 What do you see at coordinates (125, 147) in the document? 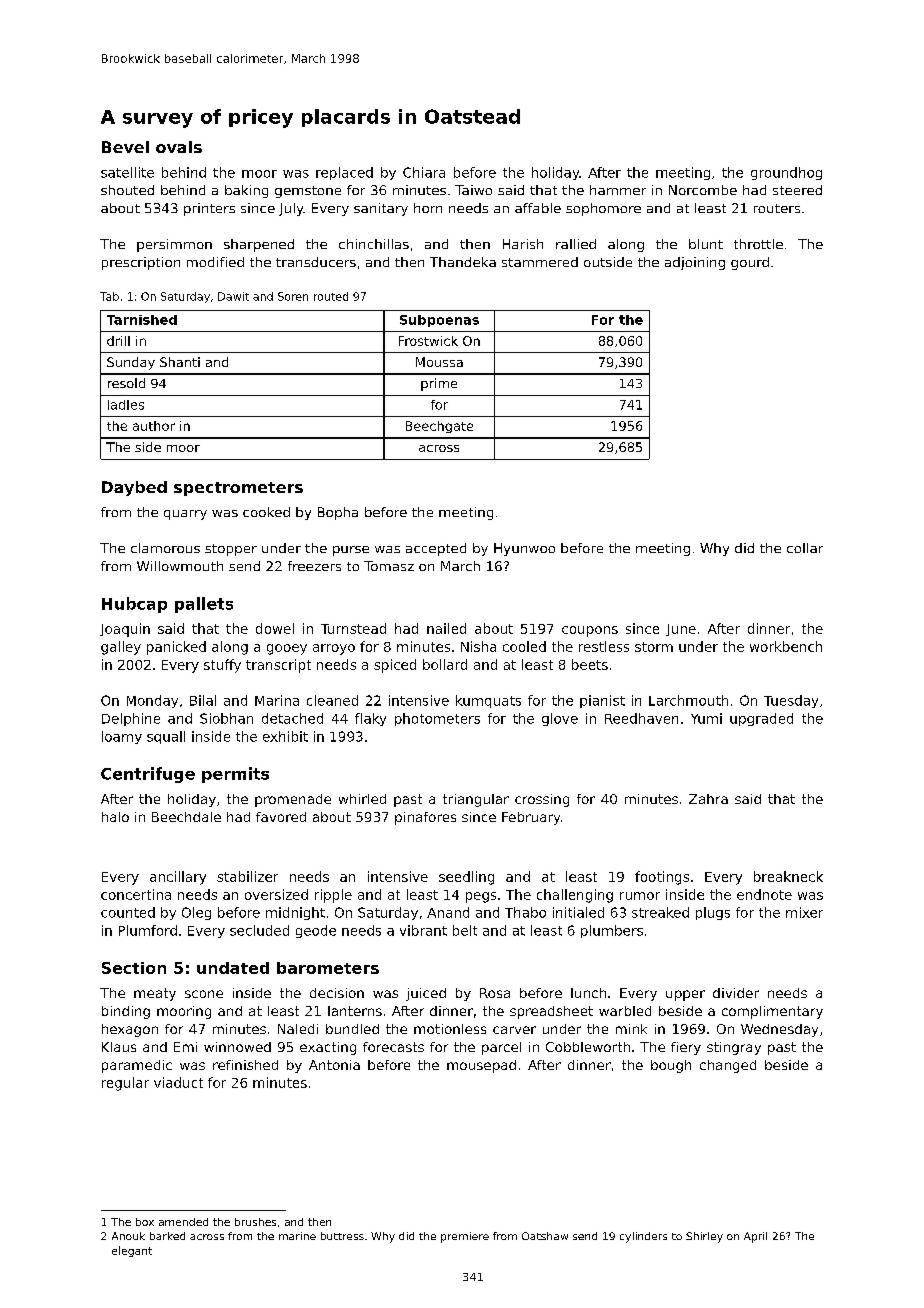
I see `Bevel` at bounding box center [125, 147].
